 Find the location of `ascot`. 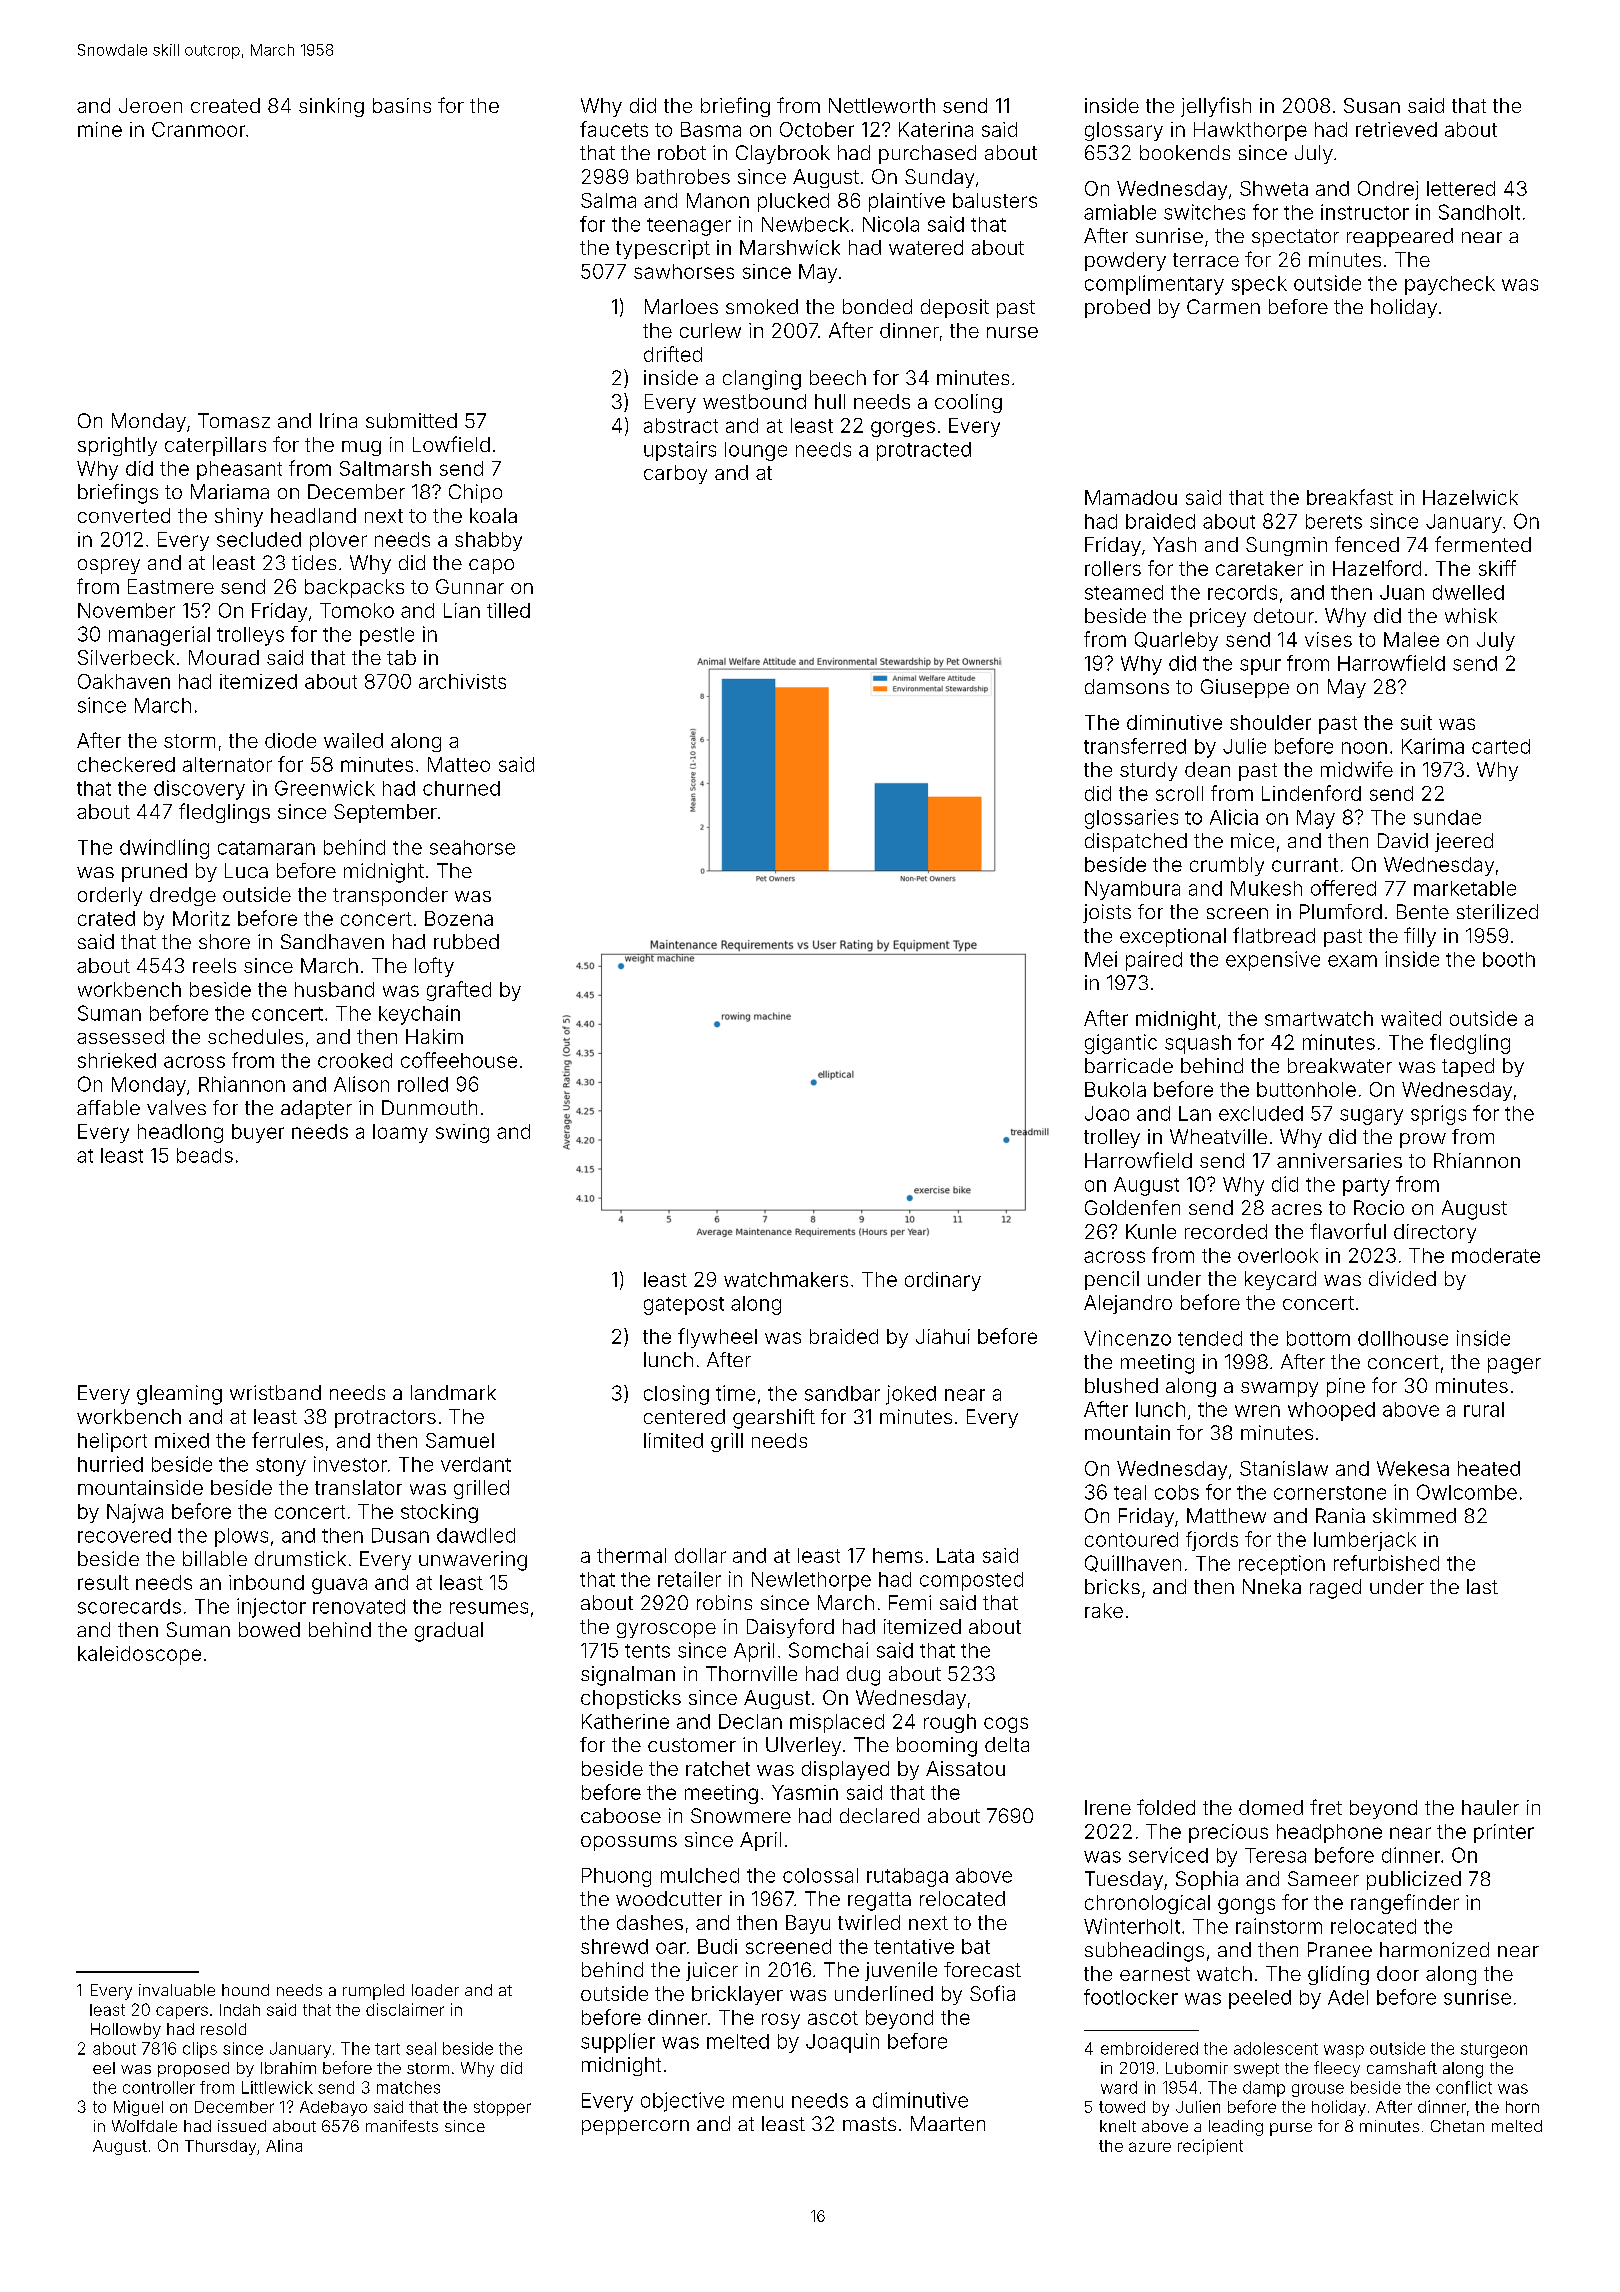

ascot is located at coordinates (833, 2018).
